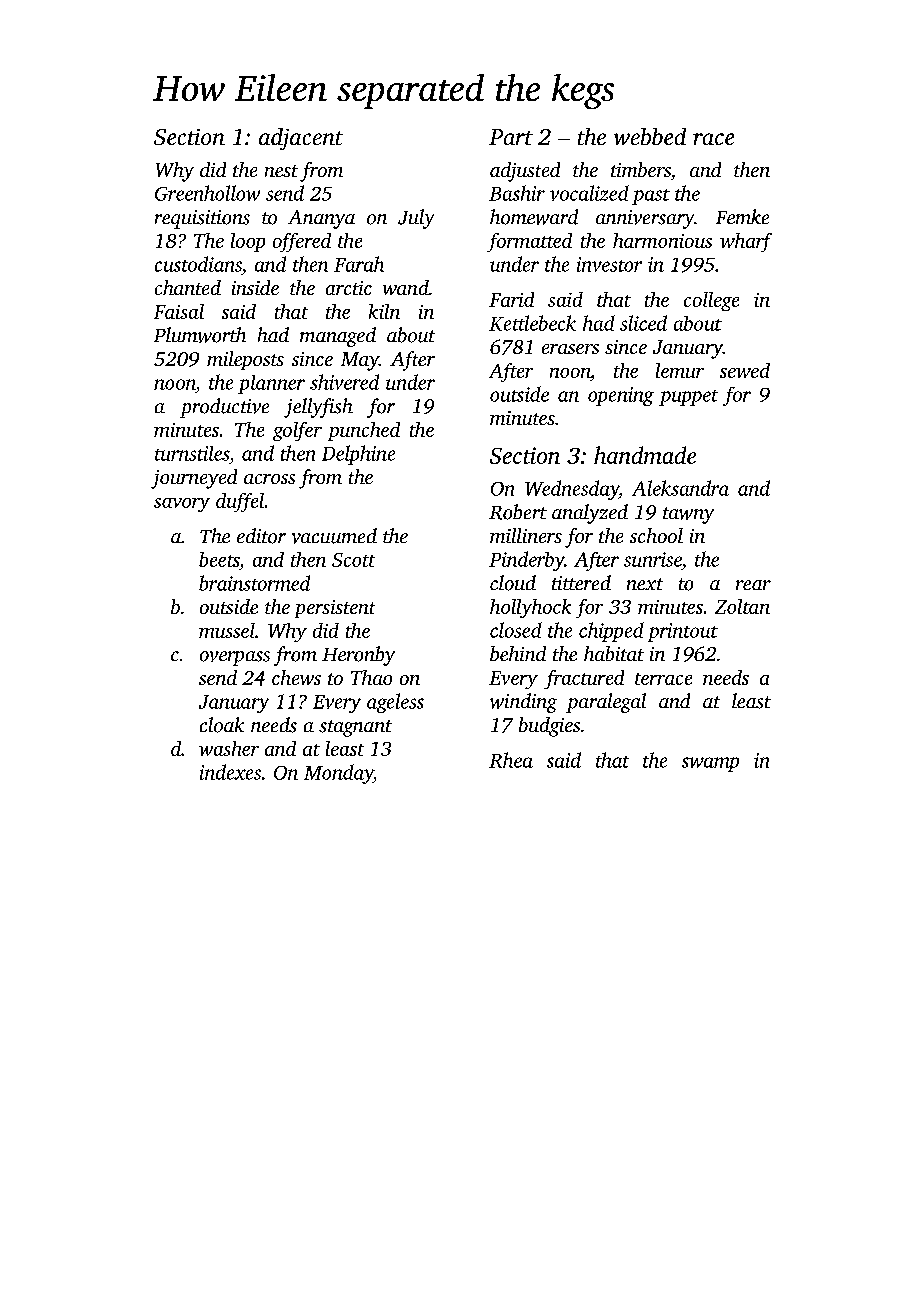 The image size is (924, 1311). Describe the element at coordinates (621, 396) in the screenshot. I see `opening` at that location.
